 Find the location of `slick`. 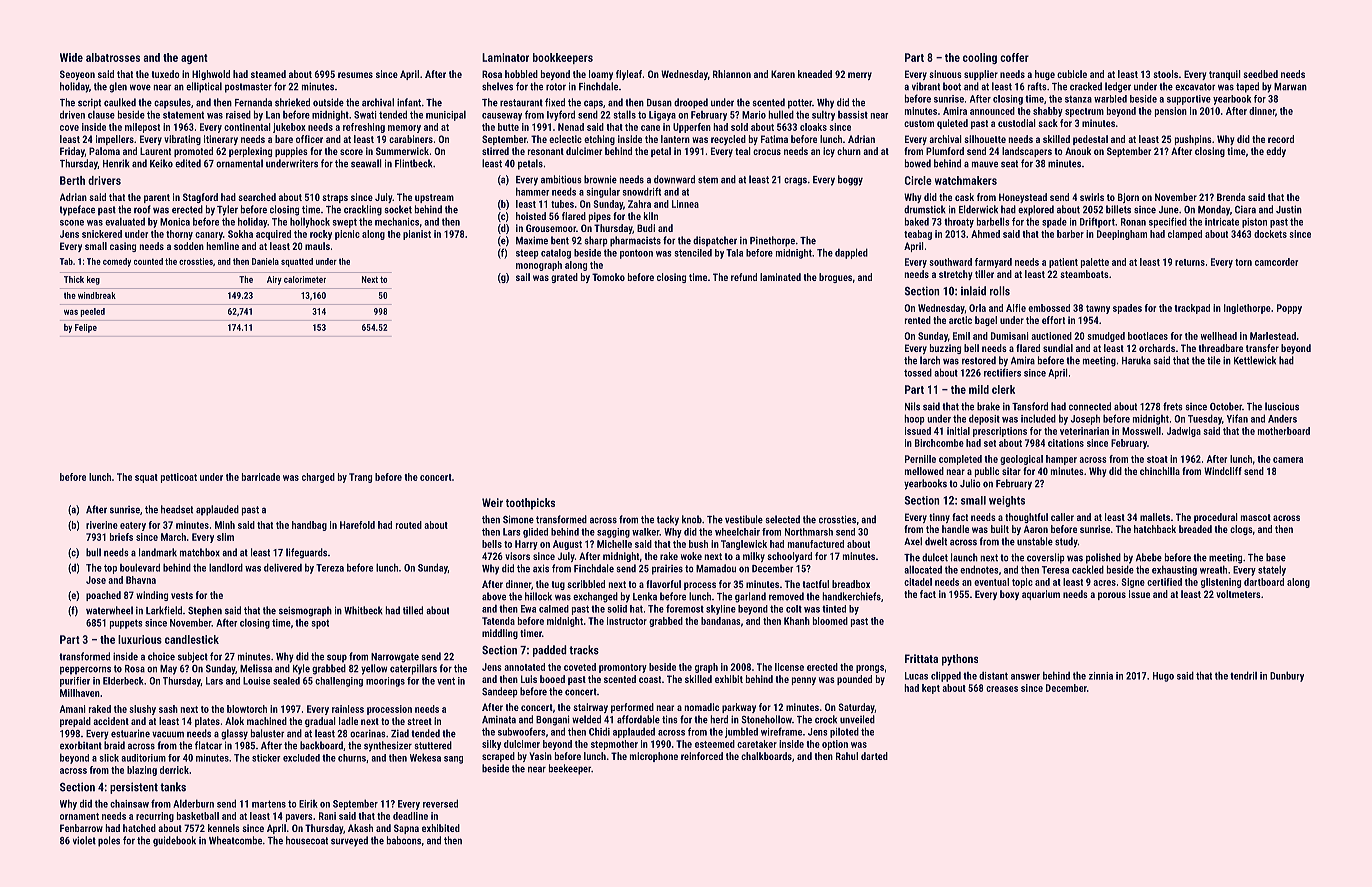

slick is located at coordinates (109, 758).
